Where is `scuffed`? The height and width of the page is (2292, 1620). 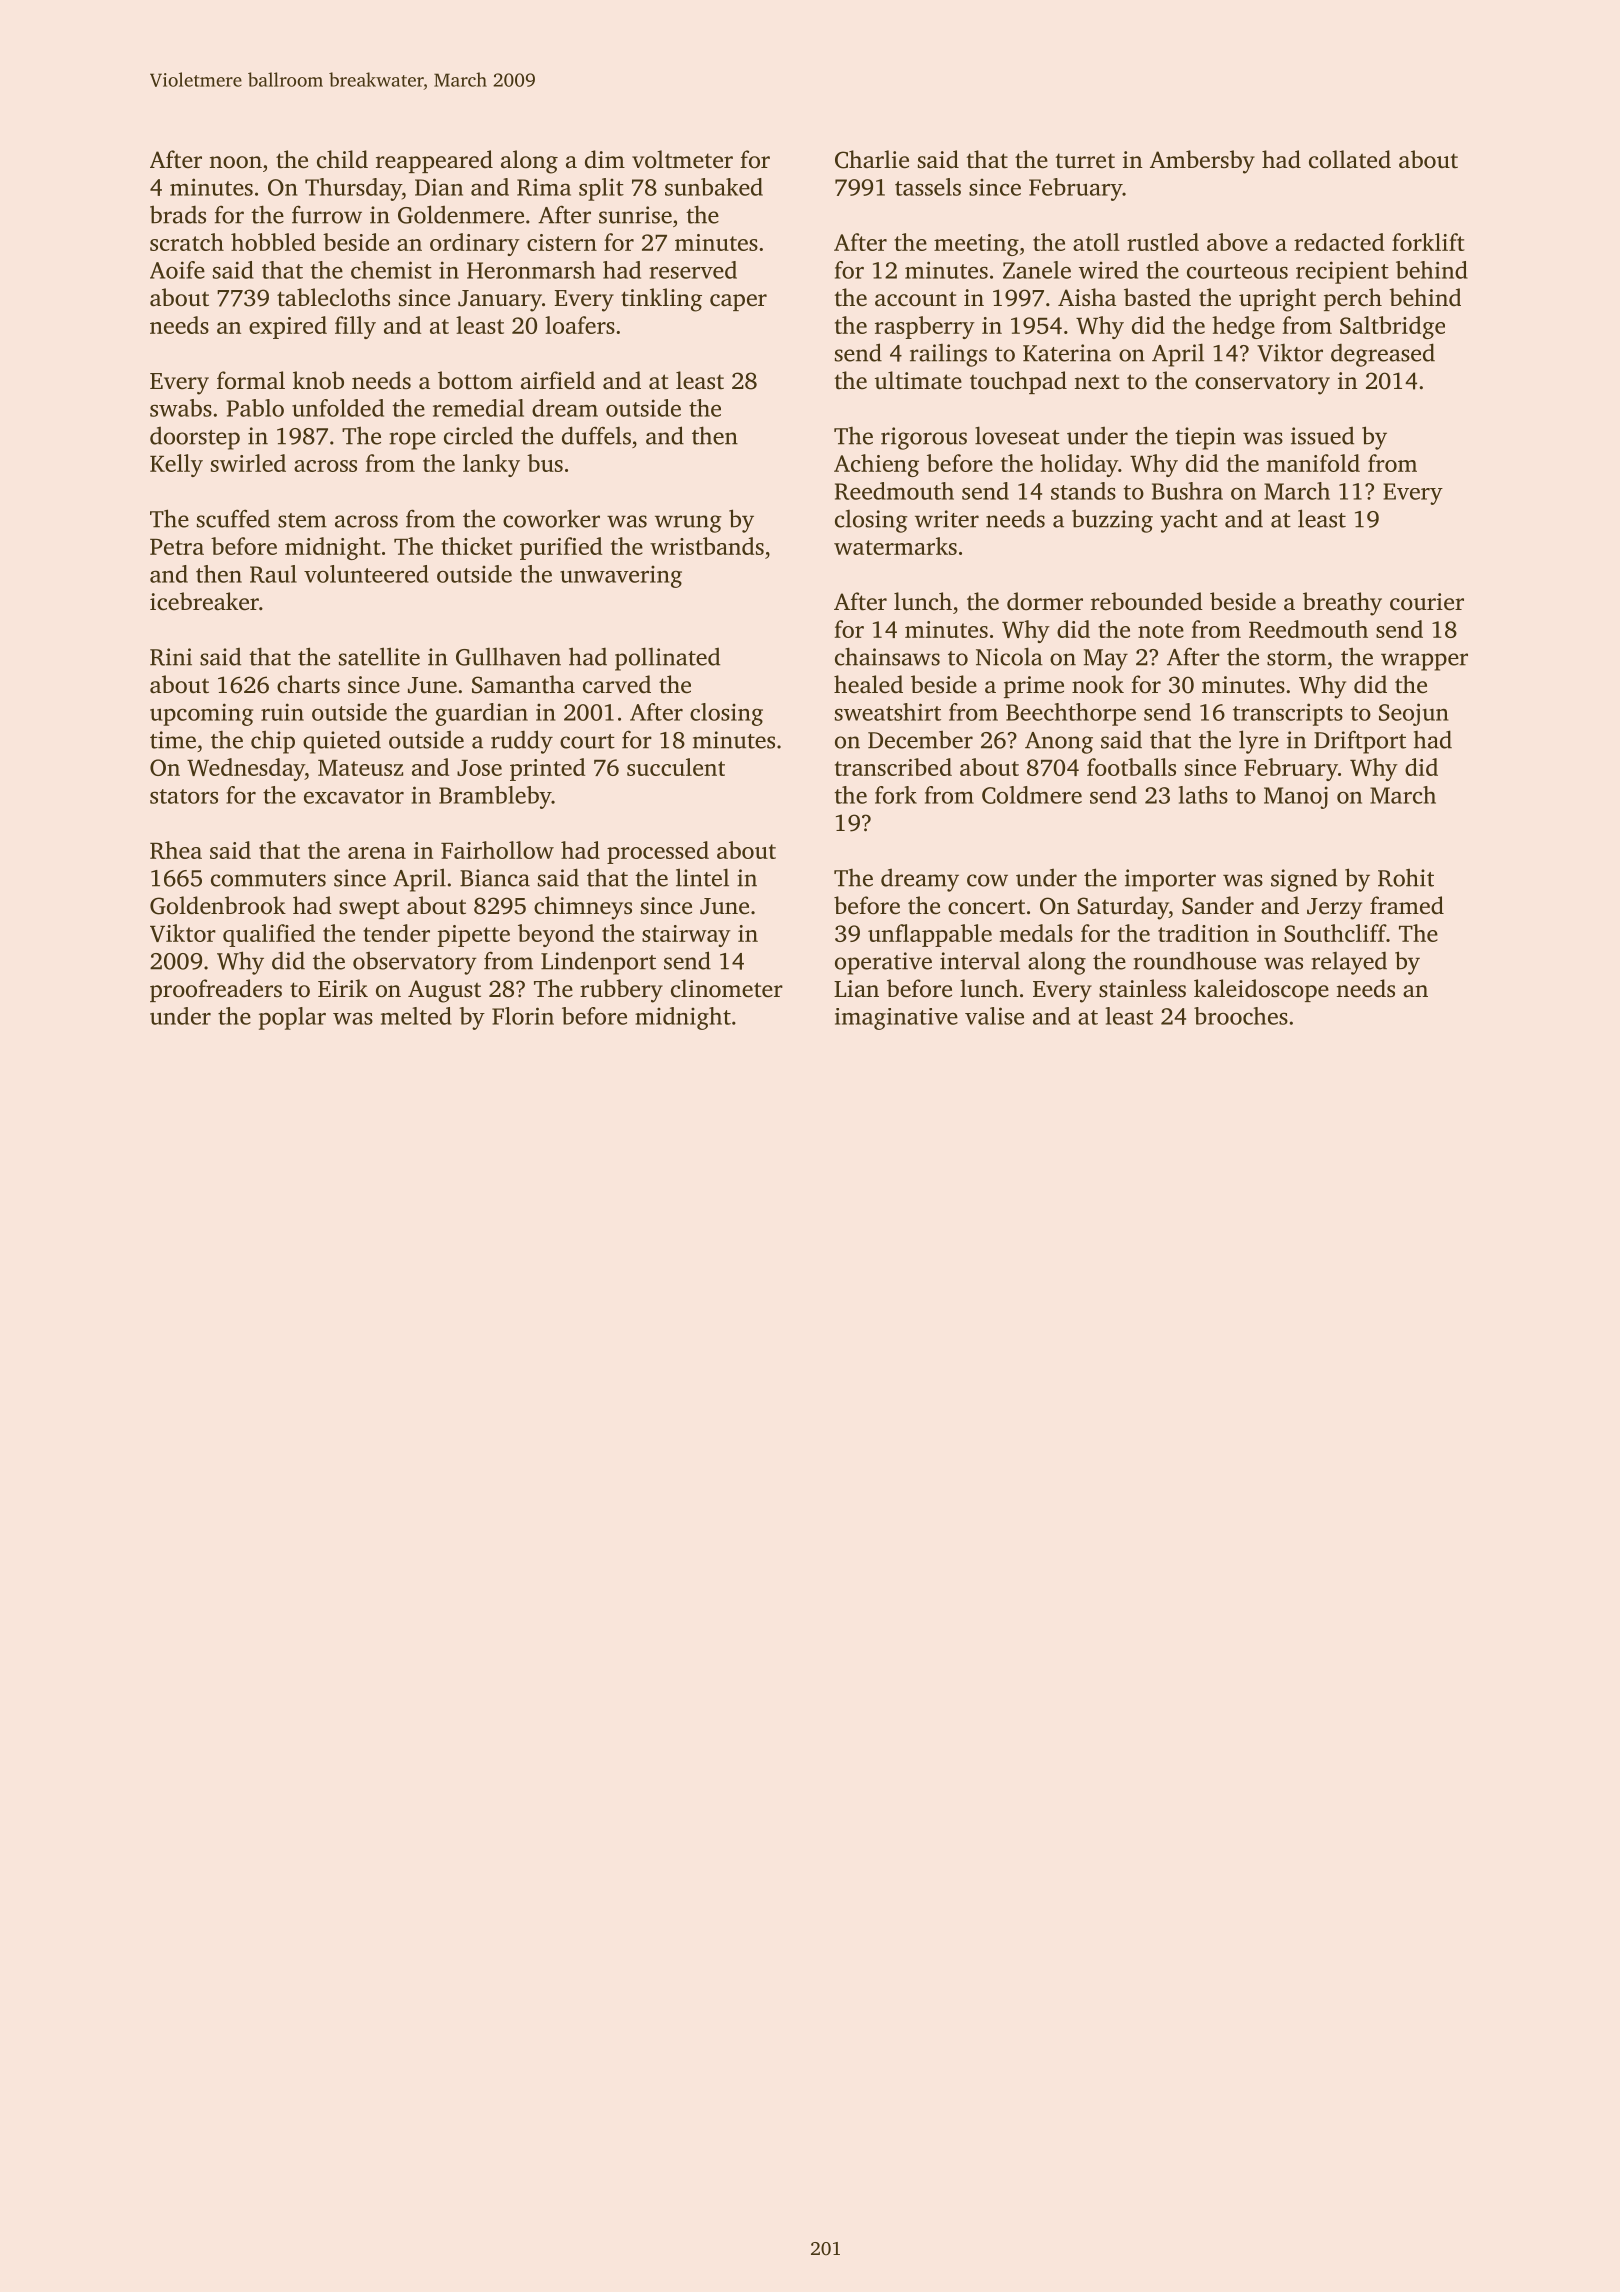 scuffed is located at coordinates (233, 518).
